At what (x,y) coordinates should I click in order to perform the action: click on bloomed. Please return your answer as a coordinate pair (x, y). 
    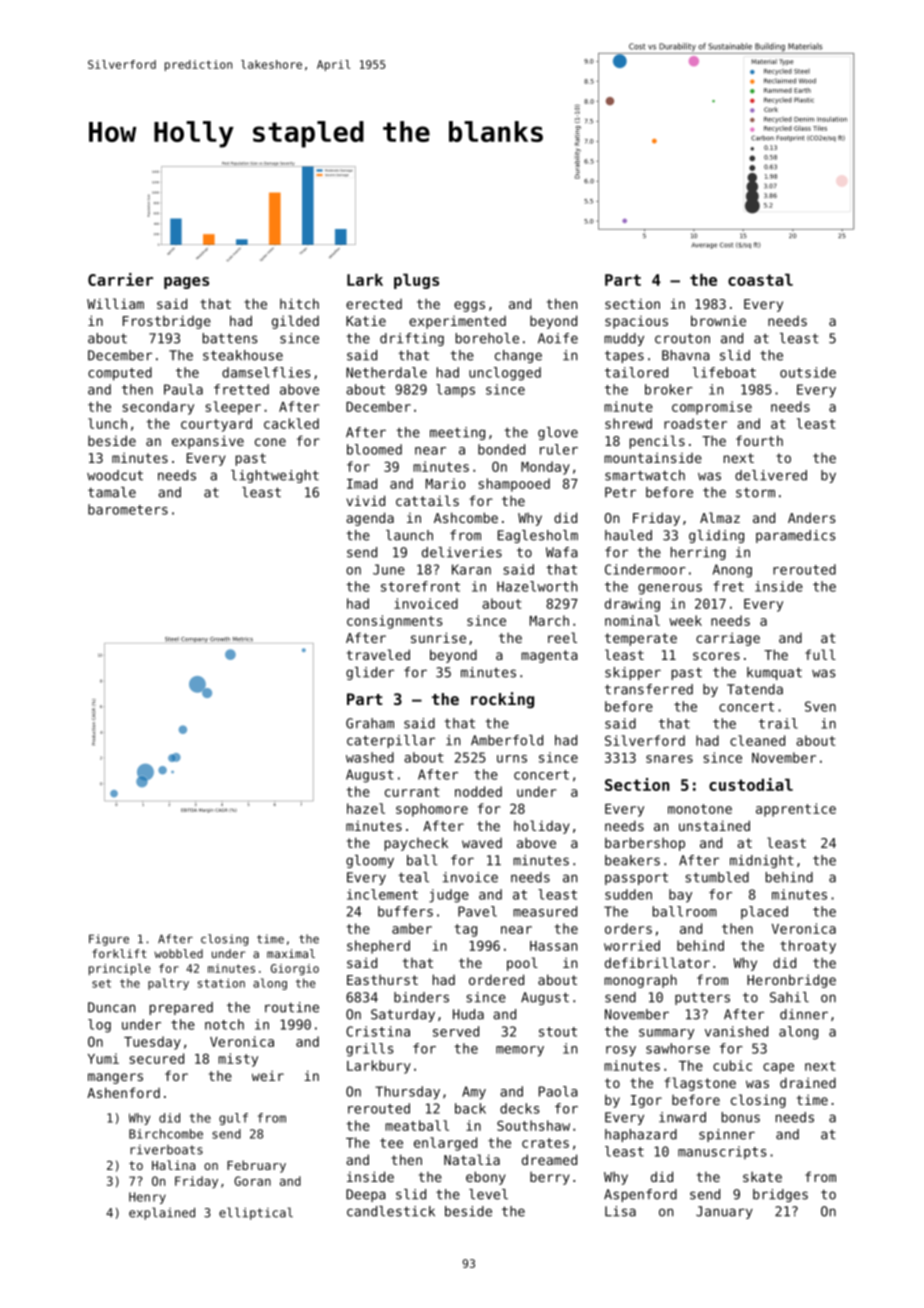
    Looking at the image, I should click on (374, 449).
